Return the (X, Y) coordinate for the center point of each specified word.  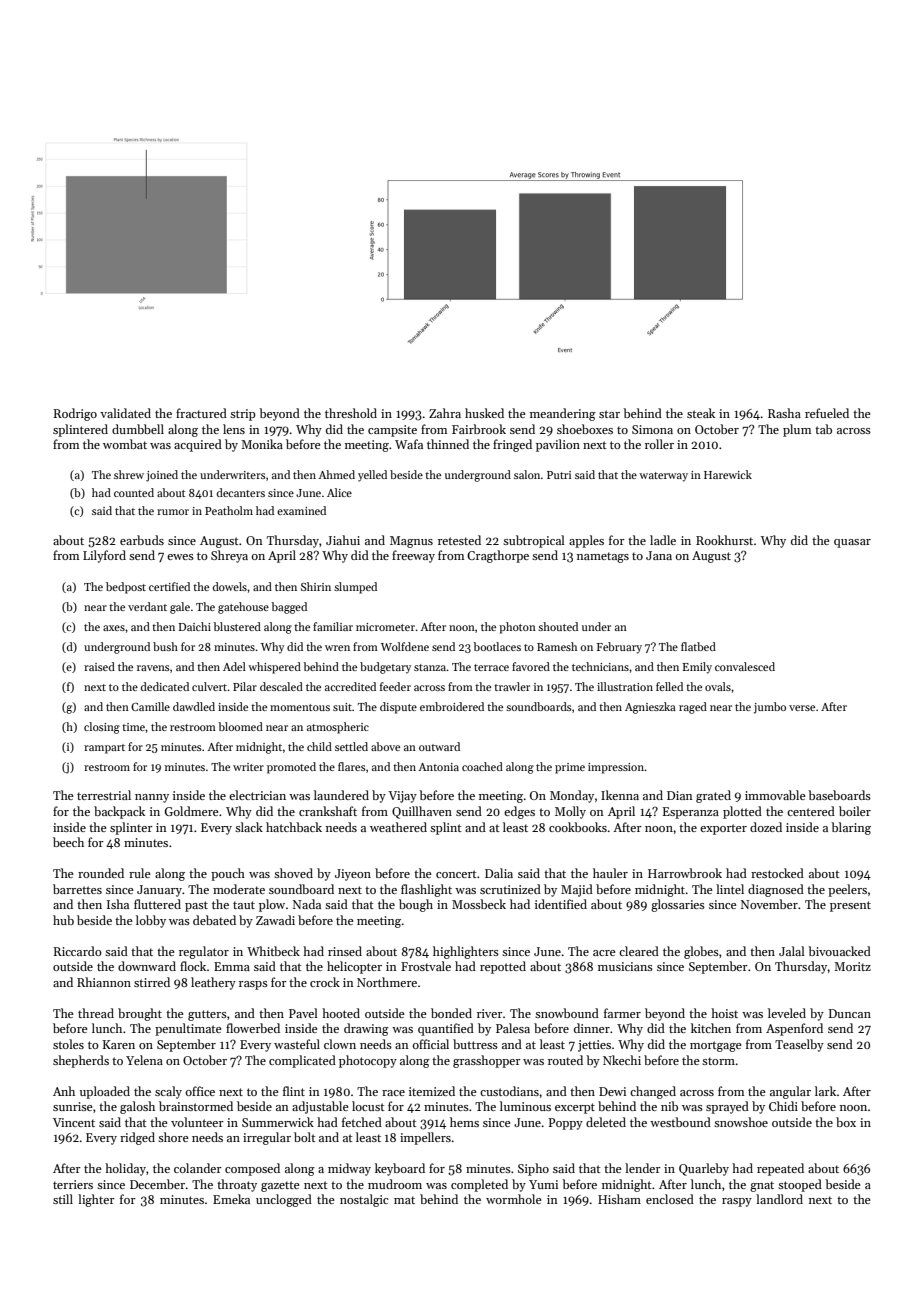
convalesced (745, 666)
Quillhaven (422, 812)
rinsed (345, 951)
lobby (151, 921)
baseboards (839, 795)
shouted (558, 626)
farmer (622, 1013)
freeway (413, 556)
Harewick (728, 474)
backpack (119, 812)
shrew (129, 474)
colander (198, 1168)
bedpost (126, 588)
